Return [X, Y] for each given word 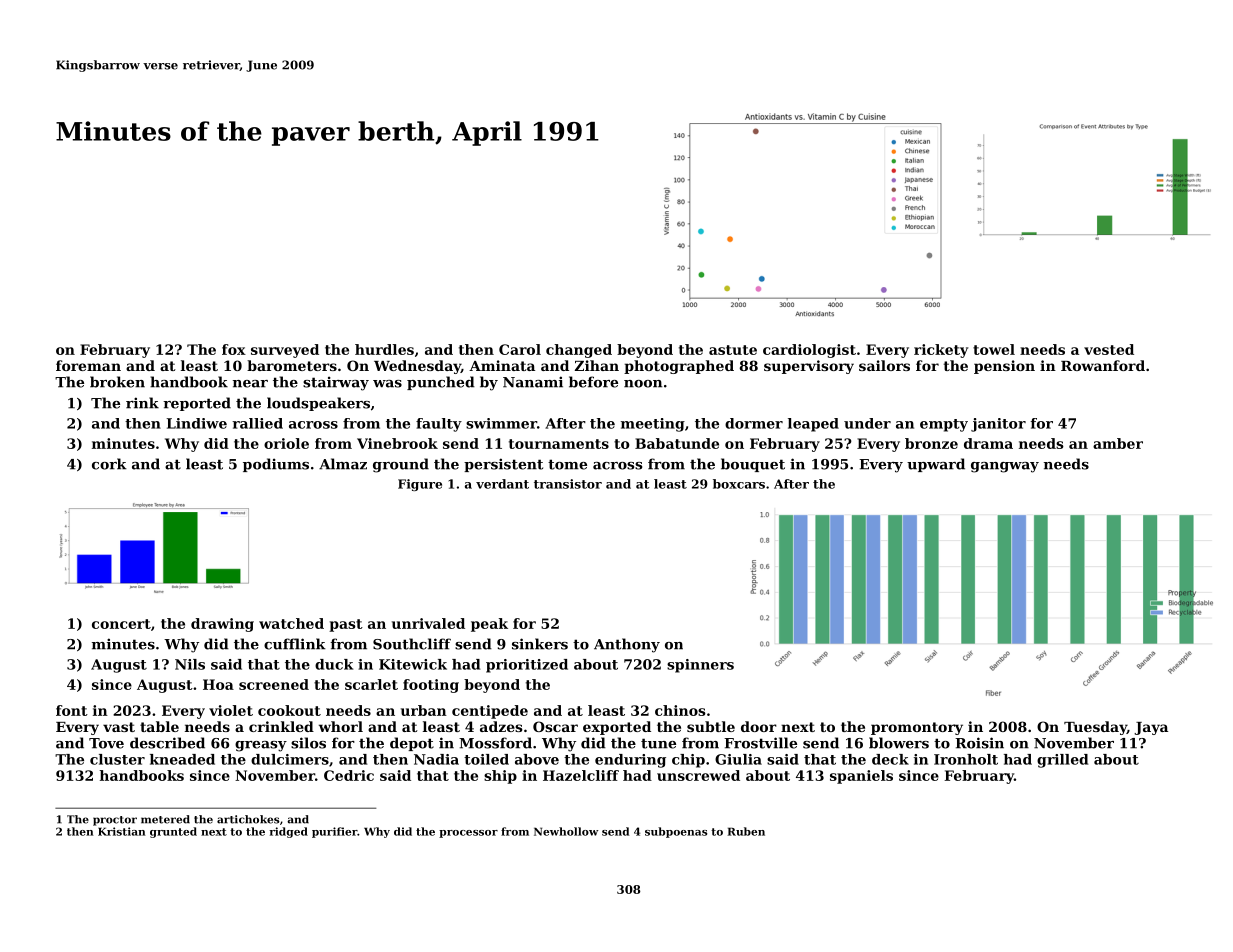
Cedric [349, 775]
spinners [700, 666]
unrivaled [428, 623]
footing [431, 686]
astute [733, 350]
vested [1109, 349]
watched [291, 623]
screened [274, 684]
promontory [917, 728]
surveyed [285, 351]
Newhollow [566, 831]
